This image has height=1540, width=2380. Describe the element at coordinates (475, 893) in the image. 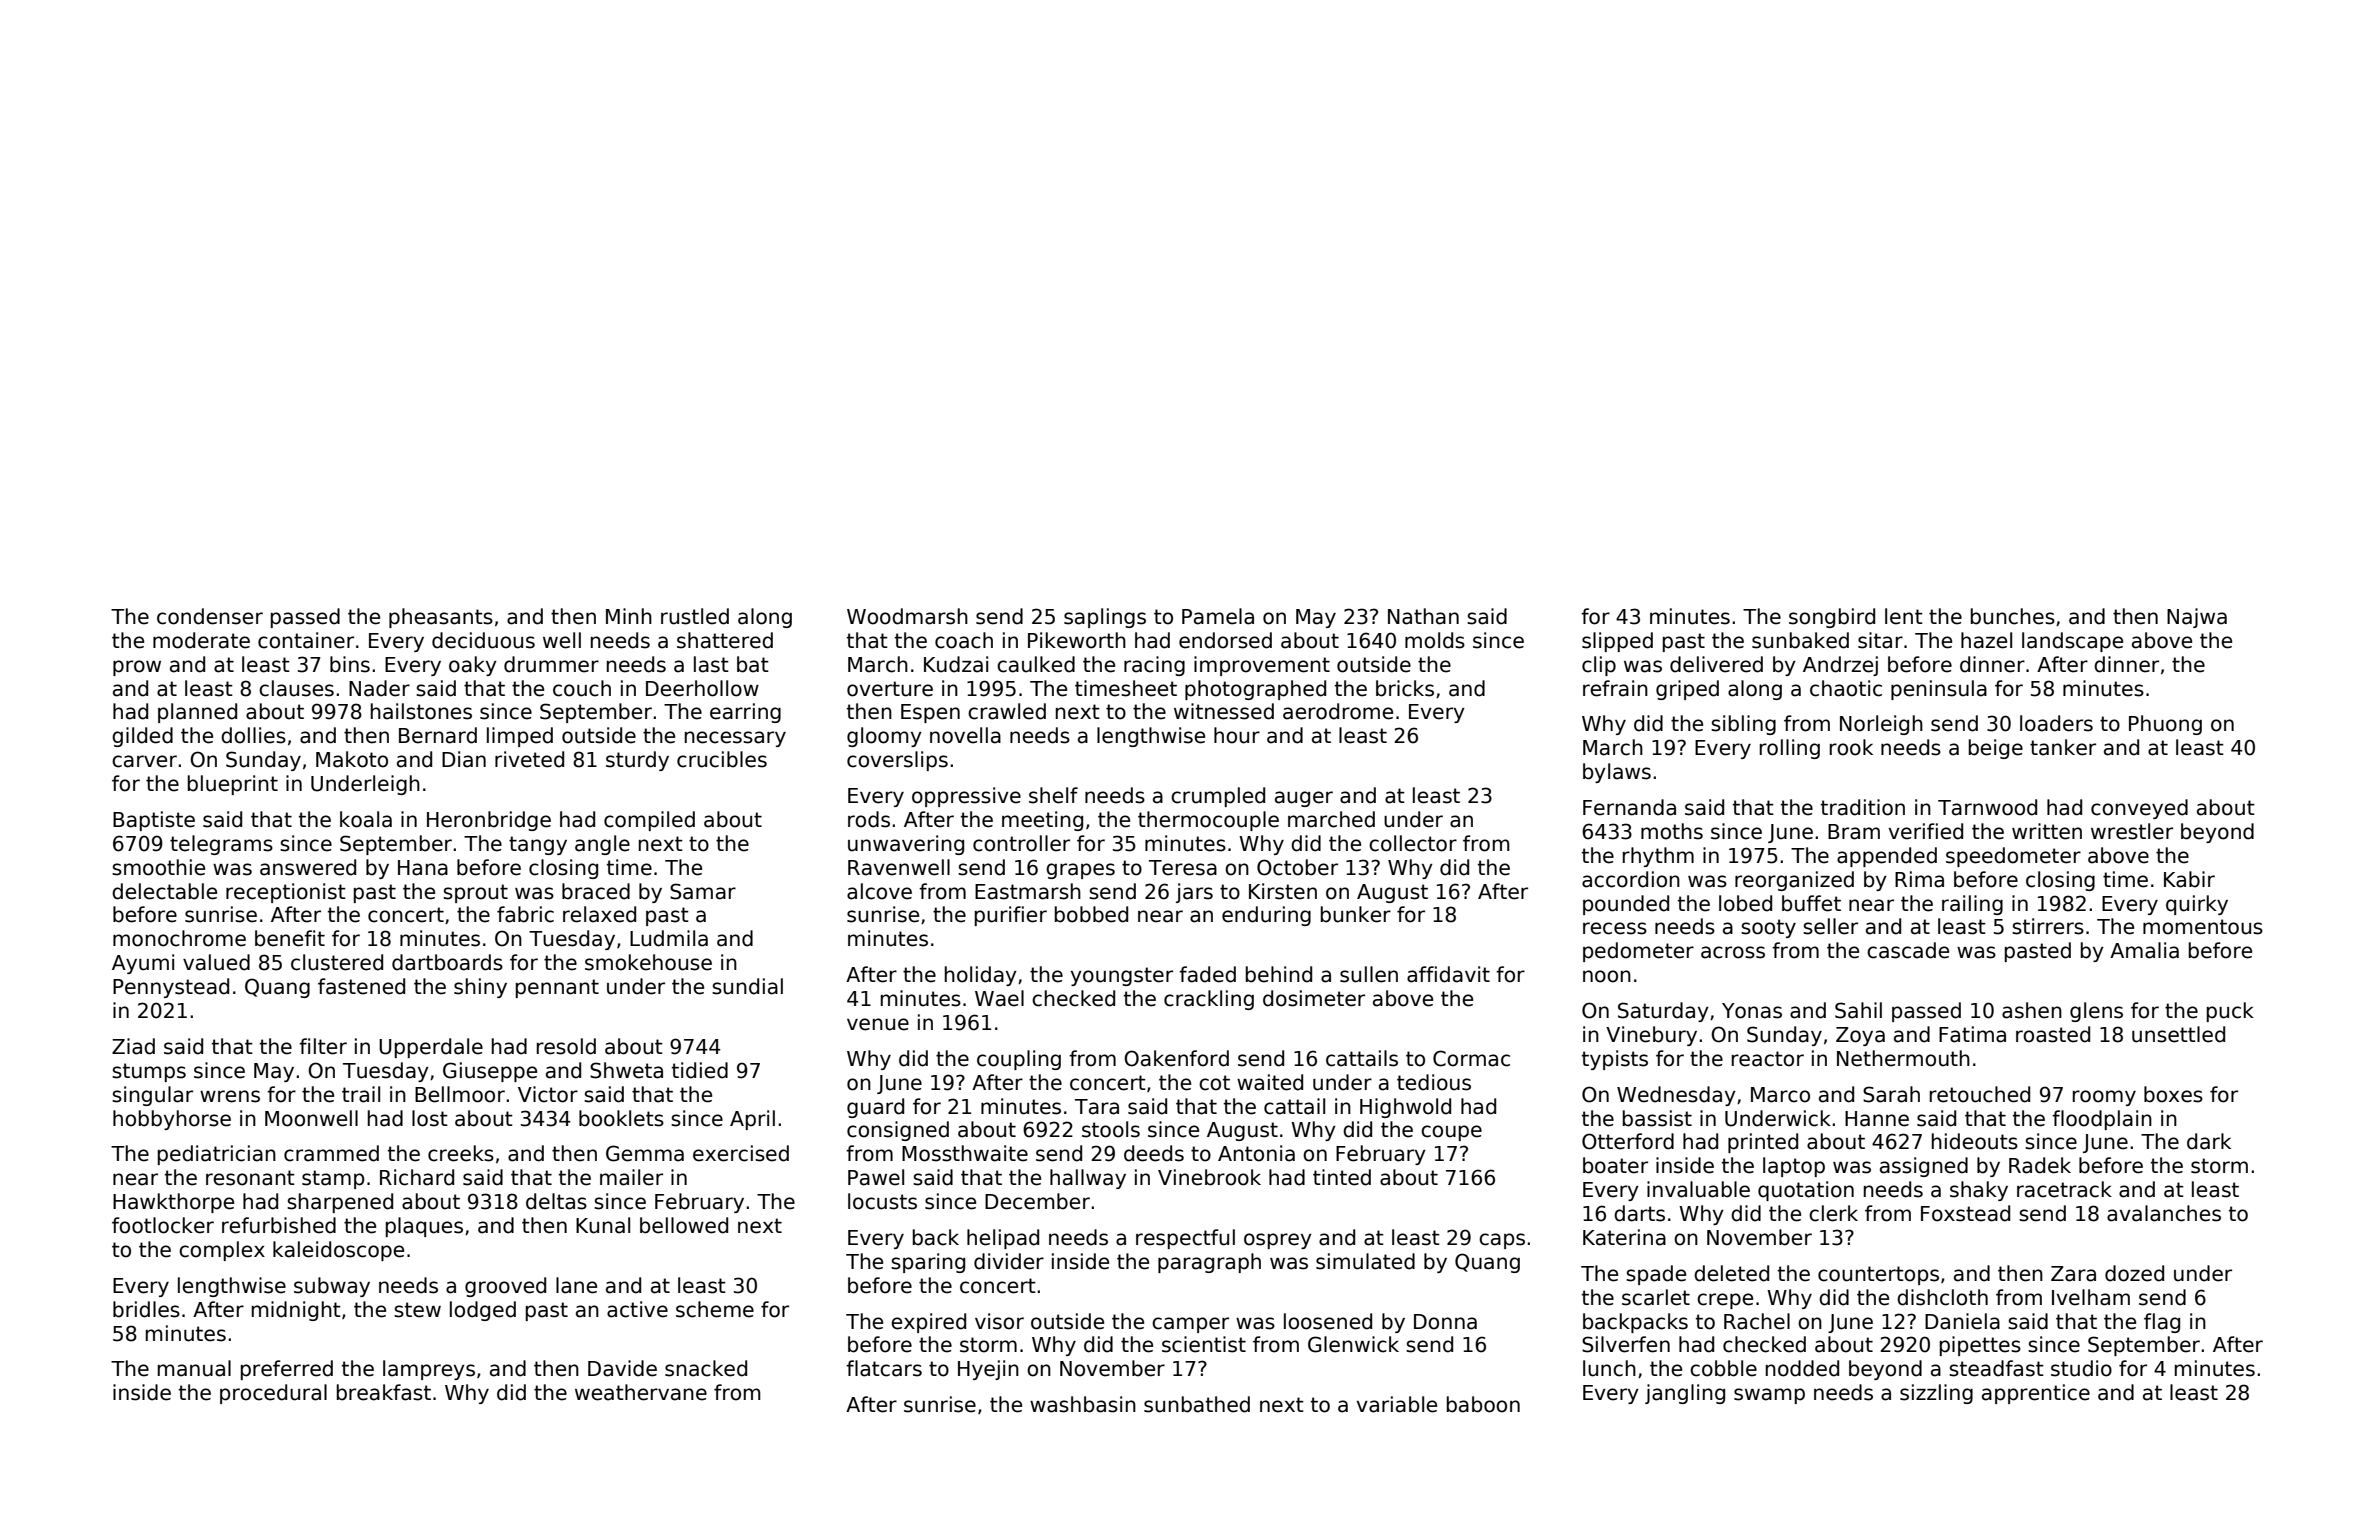

I see `sprout` at that location.
